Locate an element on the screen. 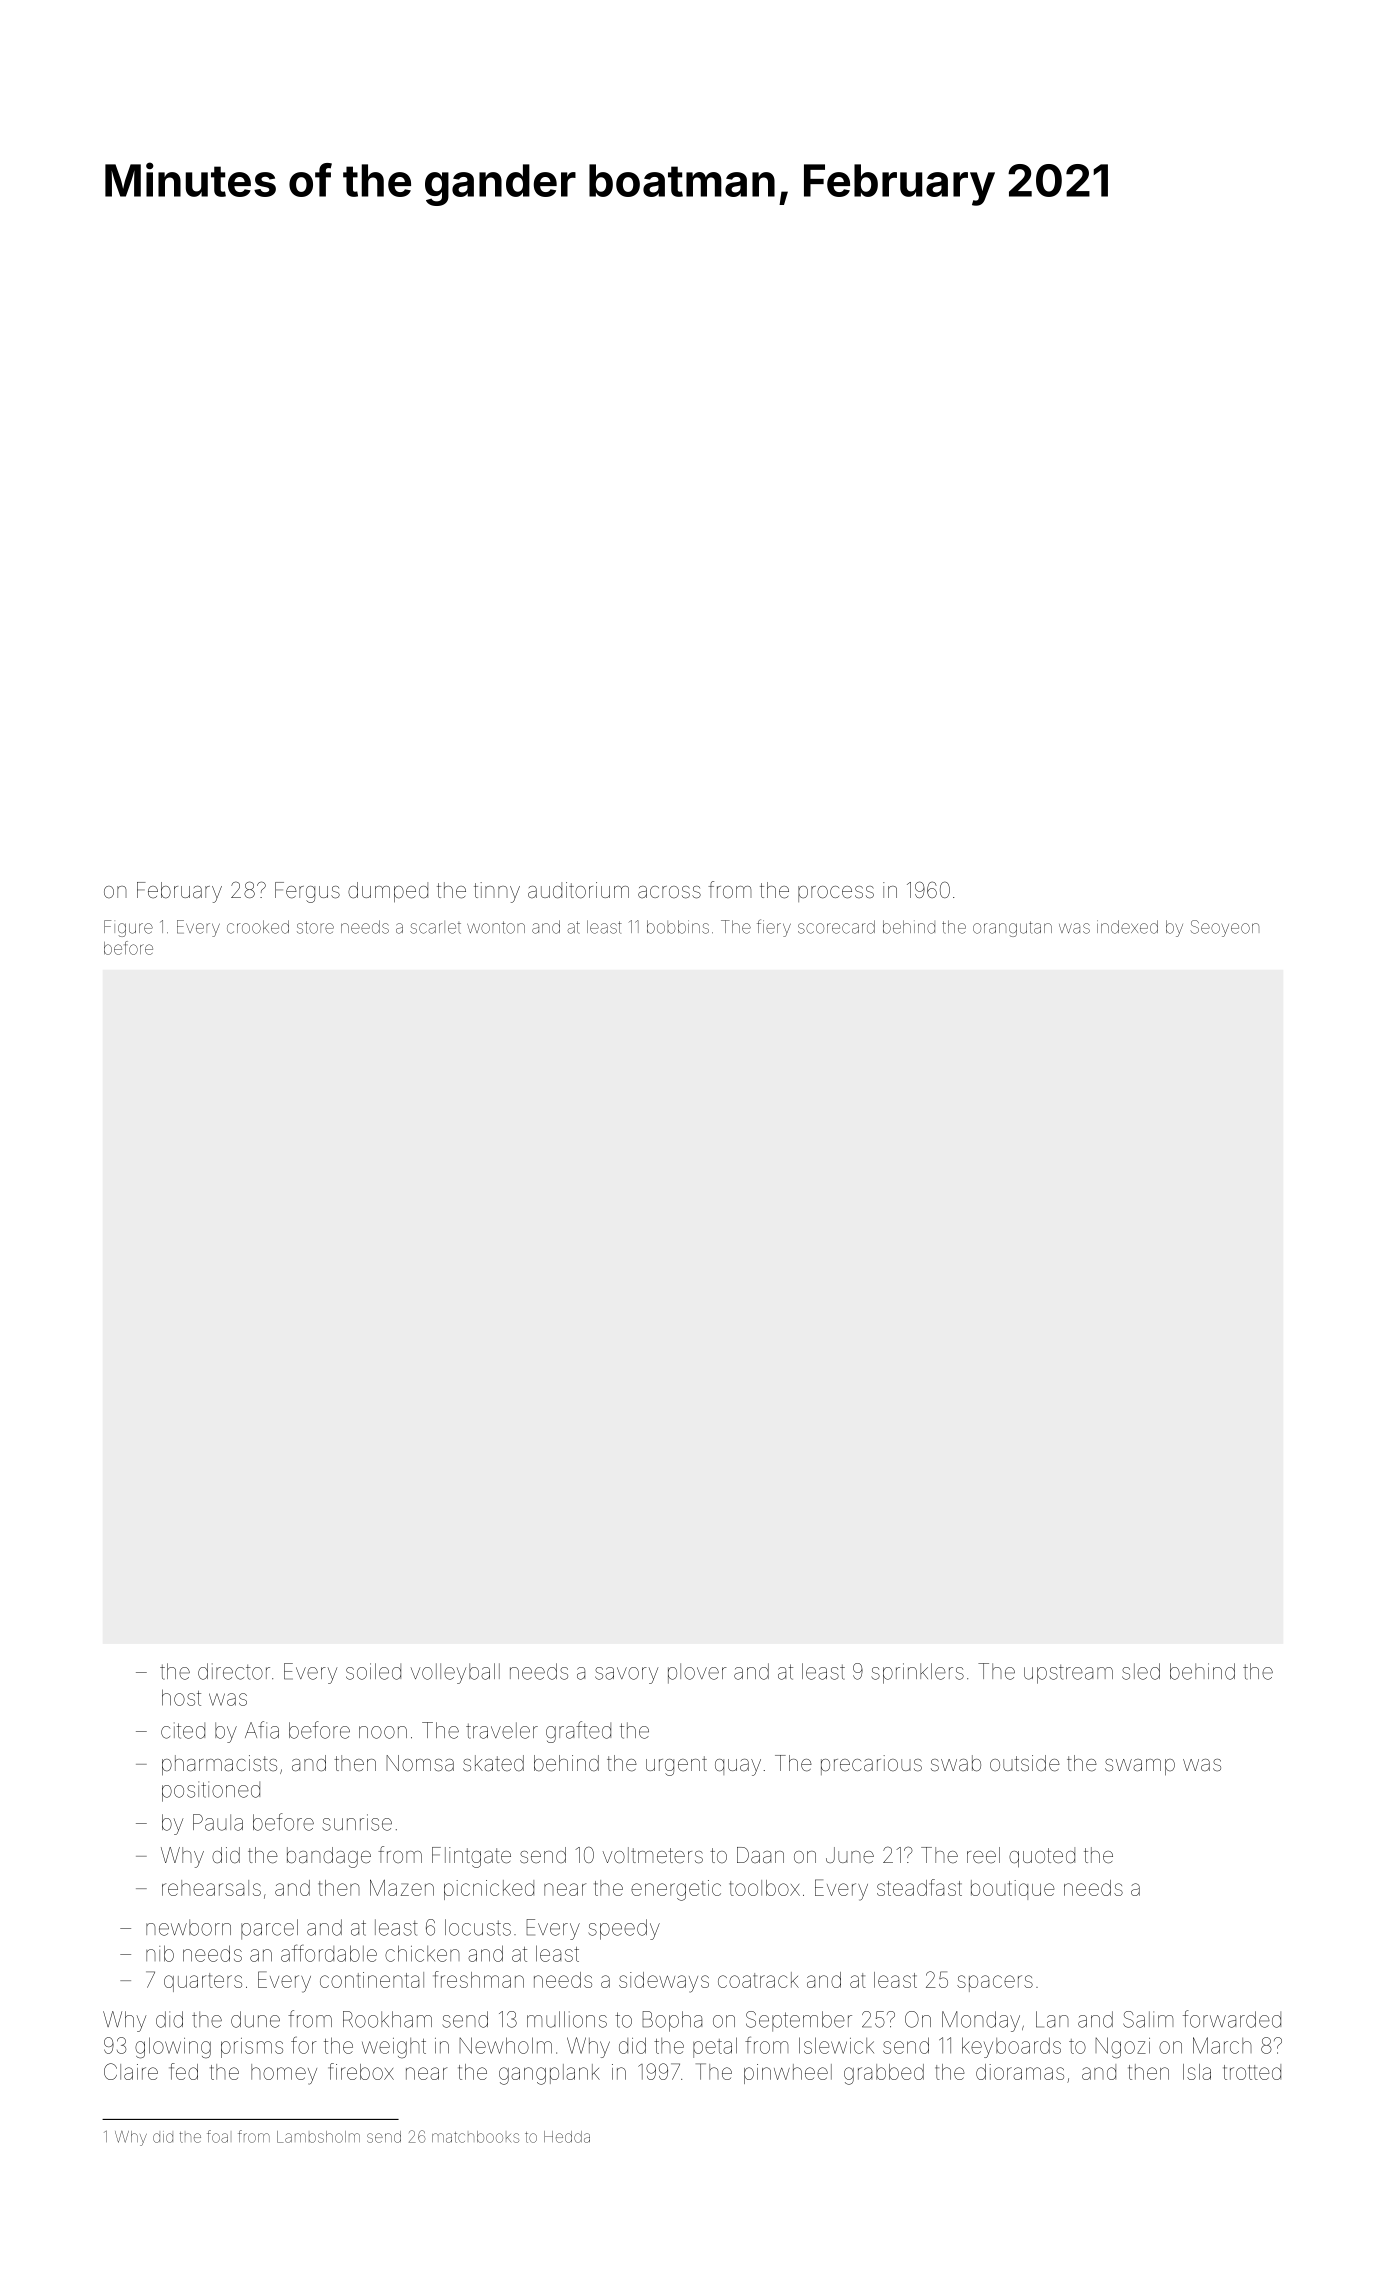  director is located at coordinates (234, 1671).
